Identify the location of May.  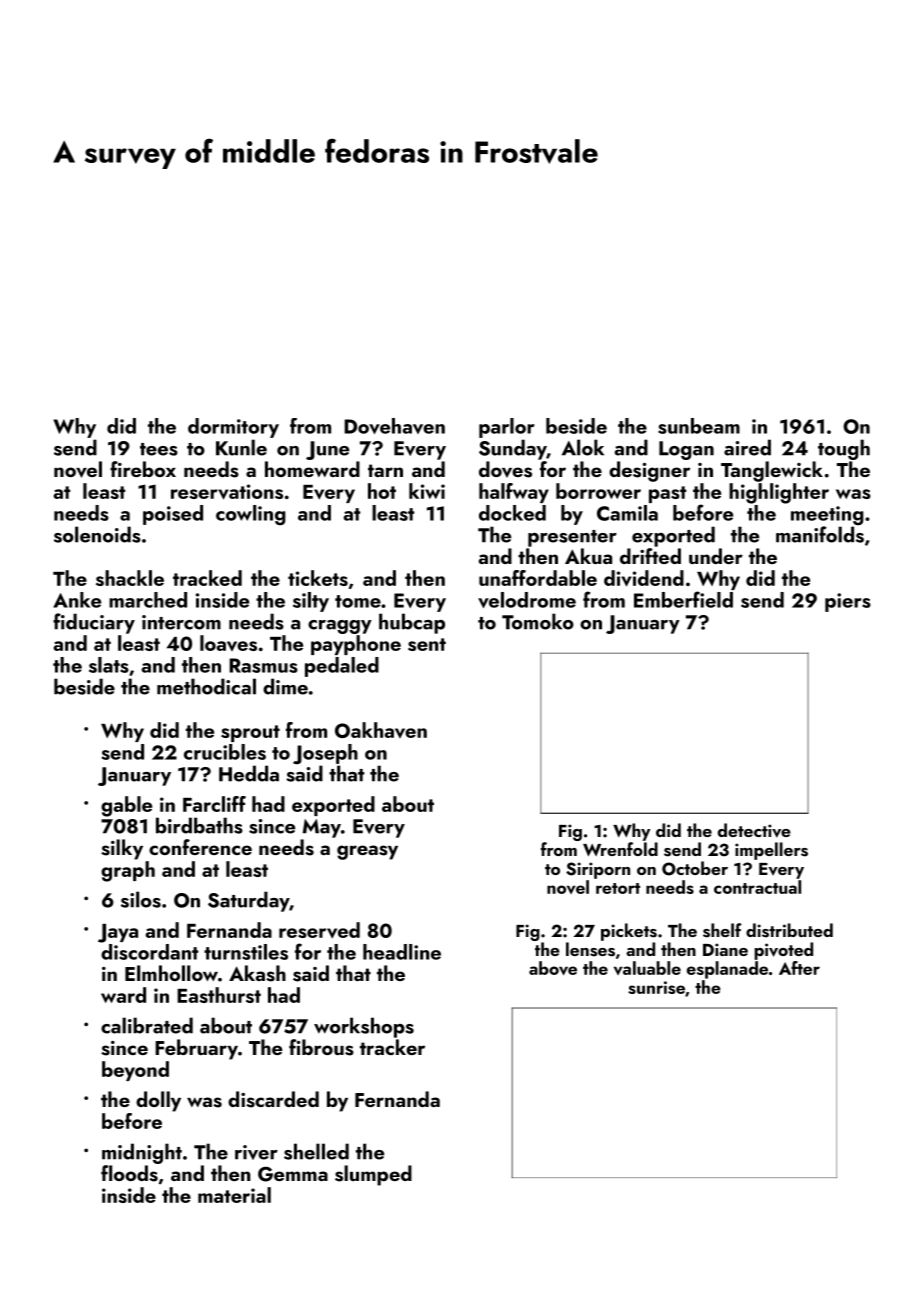
(322, 828).
